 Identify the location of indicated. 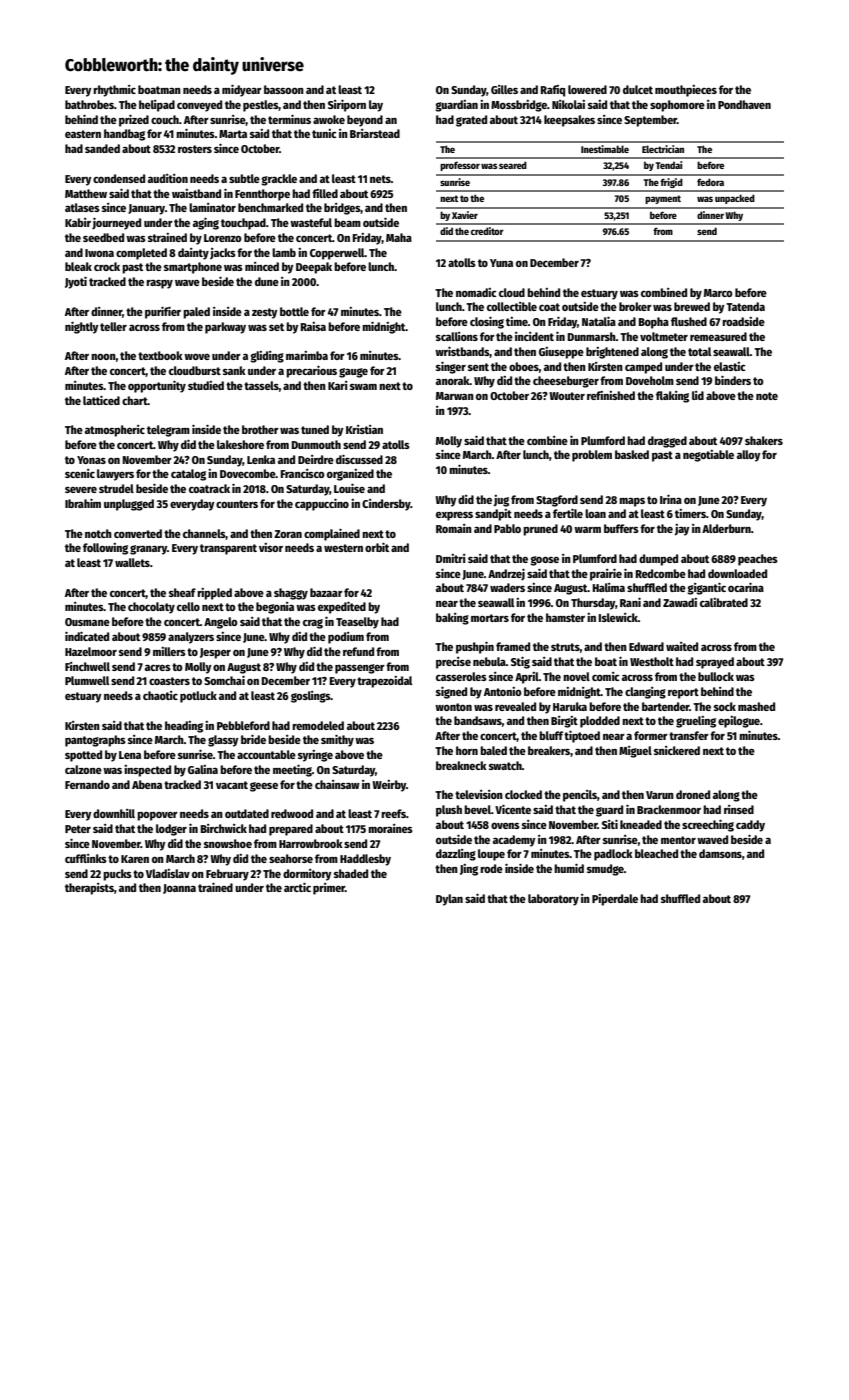
(87, 636).
